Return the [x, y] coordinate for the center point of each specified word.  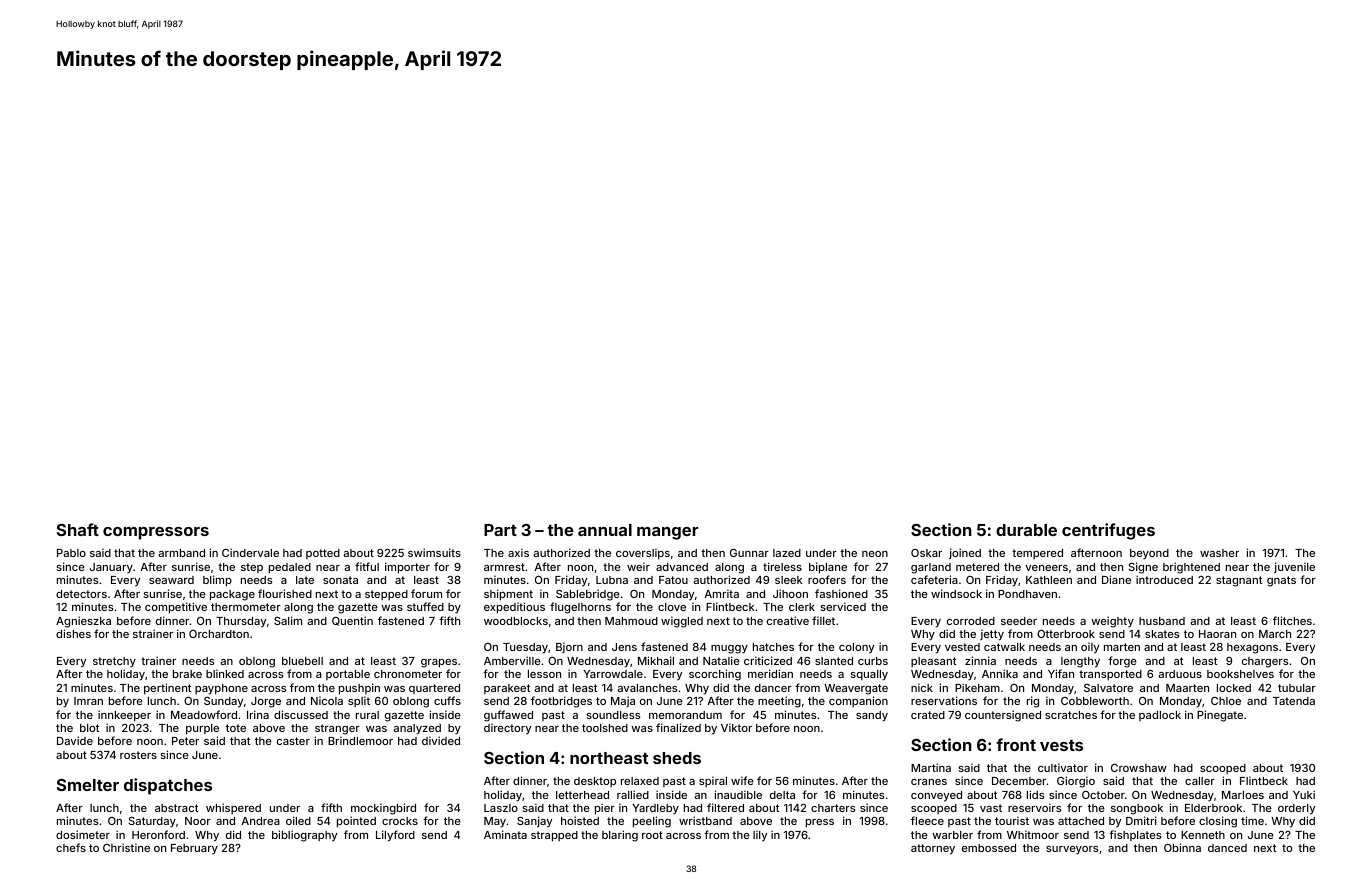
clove [672, 607]
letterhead [582, 795]
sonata [340, 580]
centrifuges [1108, 531]
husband [1162, 621]
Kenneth [1203, 835]
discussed [301, 714]
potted [323, 554]
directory [507, 729]
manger [667, 533]
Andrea [260, 821]
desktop [595, 782]
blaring [620, 836]
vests [1061, 745]
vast [991, 808]
